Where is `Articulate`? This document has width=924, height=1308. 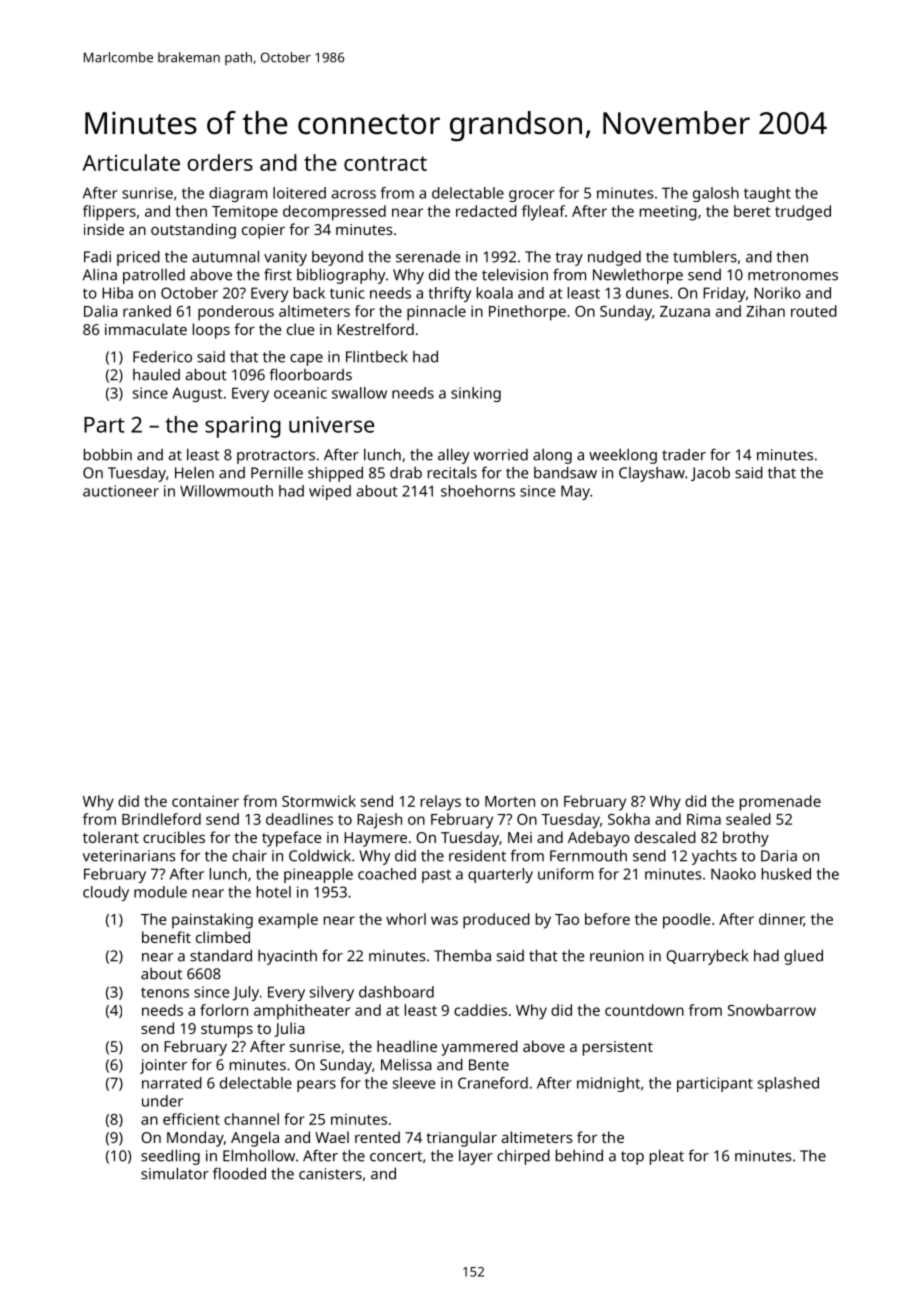
Articulate is located at coordinates (131, 162).
